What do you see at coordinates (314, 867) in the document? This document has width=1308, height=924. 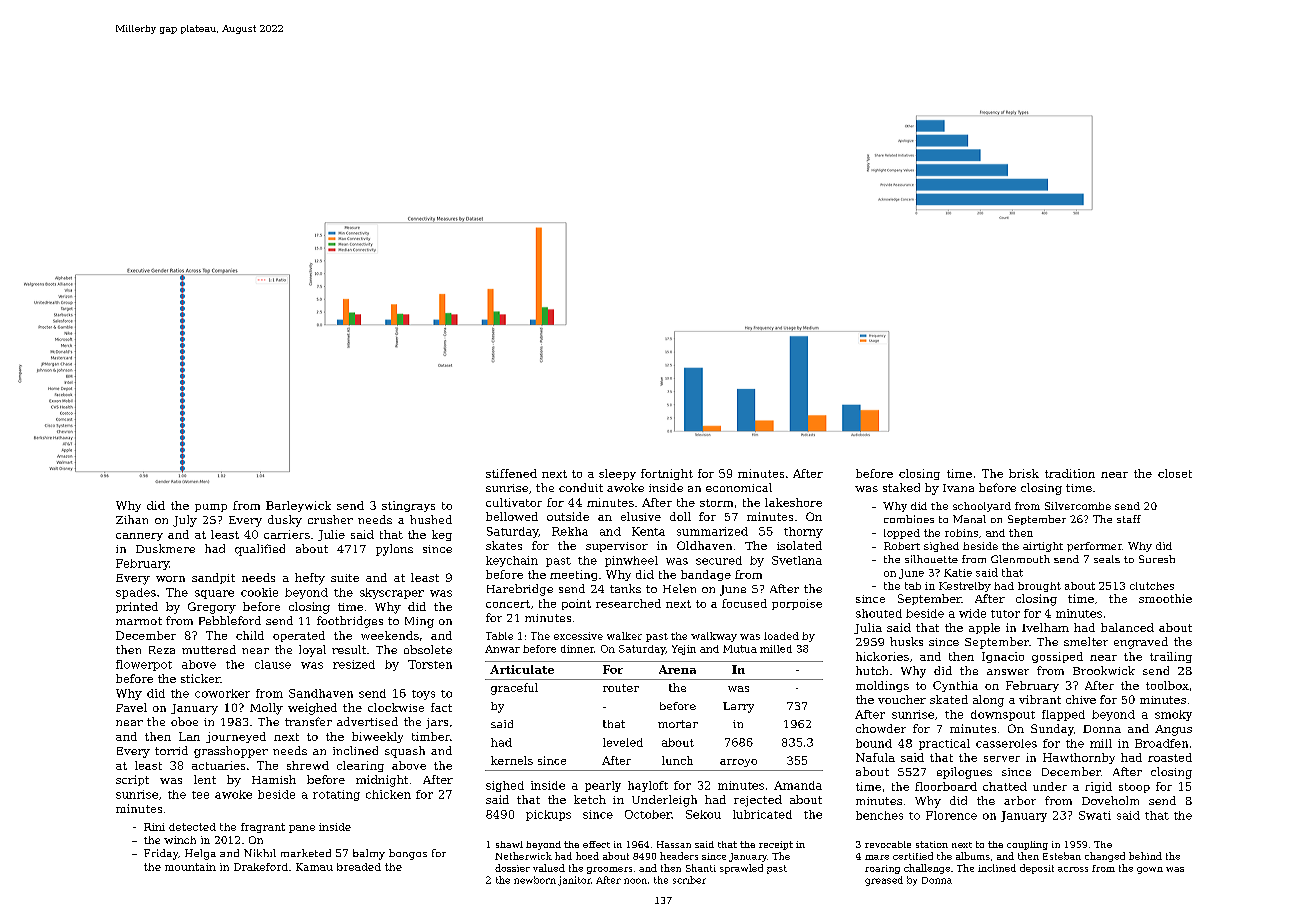 I see `Kamau` at bounding box center [314, 867].
